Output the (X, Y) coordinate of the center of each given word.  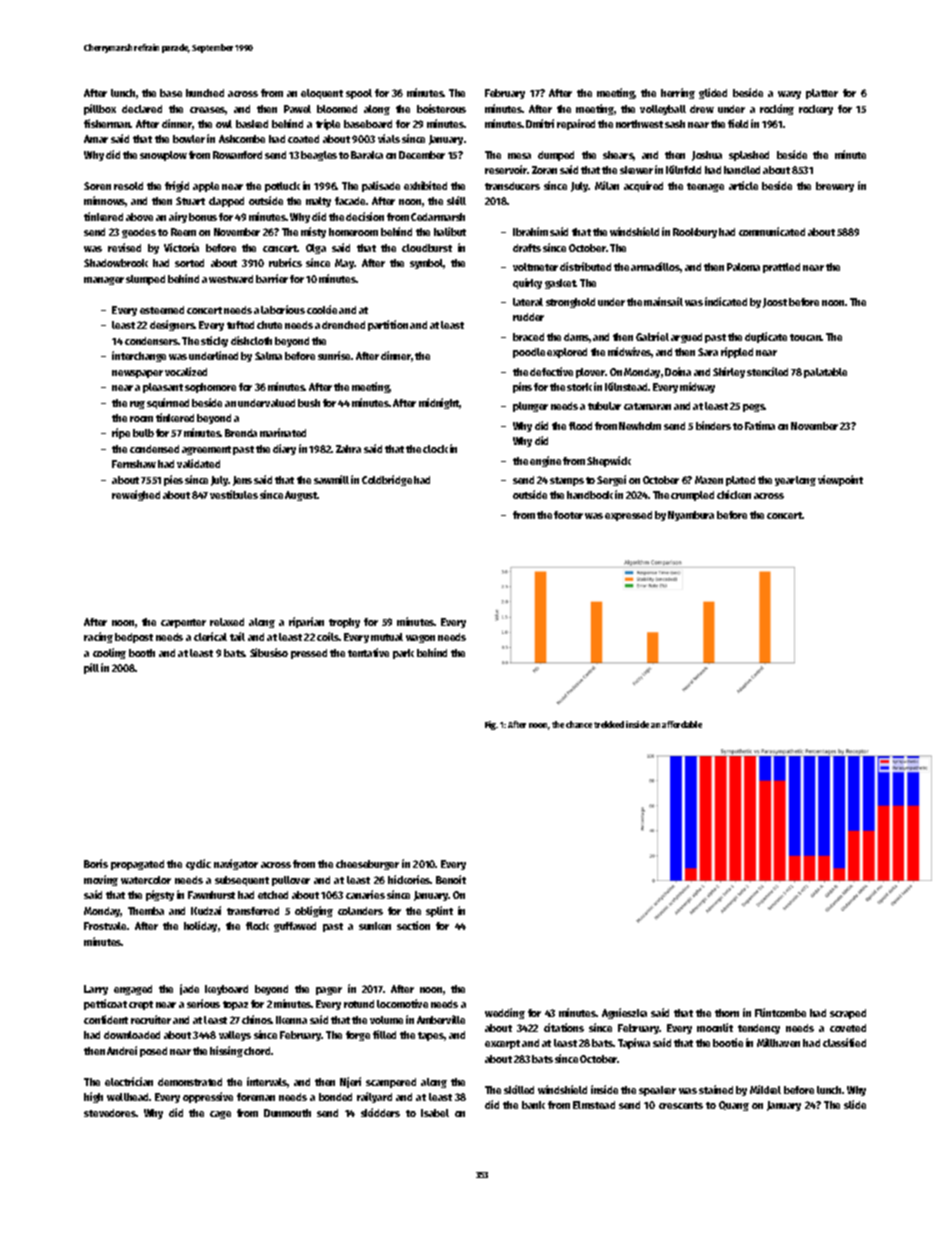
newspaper (137, 374)
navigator (236, 864)
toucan (806, 337)
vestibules (234, 494)
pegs (754, 408)
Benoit (451, 879)
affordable (682, 724)
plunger (530, 407)
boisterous (441, 108)
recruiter (151, 1019)
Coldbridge (387, 480)
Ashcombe (242, 139)
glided (713, 93)
